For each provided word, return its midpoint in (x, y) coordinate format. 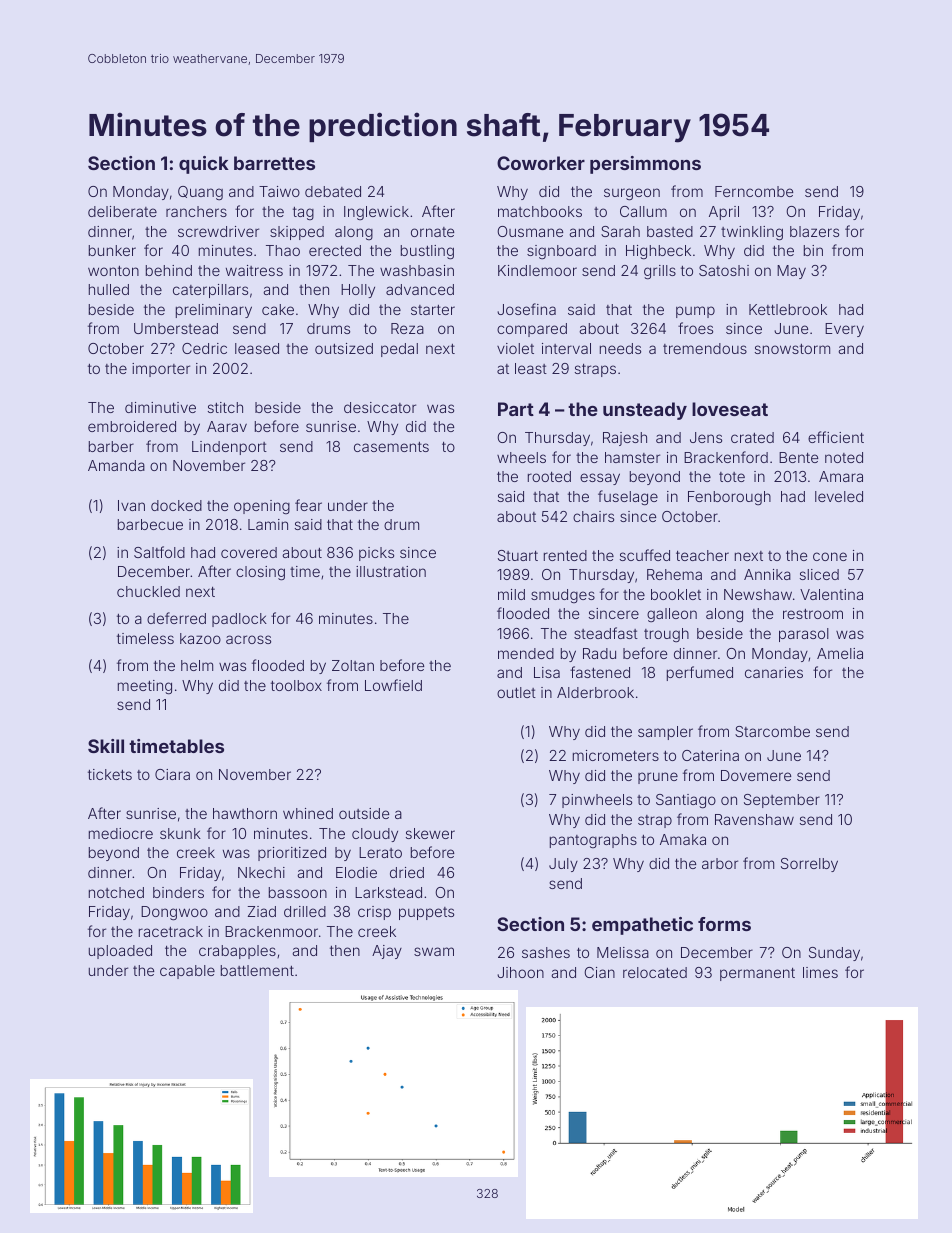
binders (178, 892)
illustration (391, 571)
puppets (426, 913)
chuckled (148, 591)
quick (204, 165)
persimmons (645, 165)
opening (262, 507)
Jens (706, 437)
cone (830, 556)
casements (391, 447)
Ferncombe (754, 191)
